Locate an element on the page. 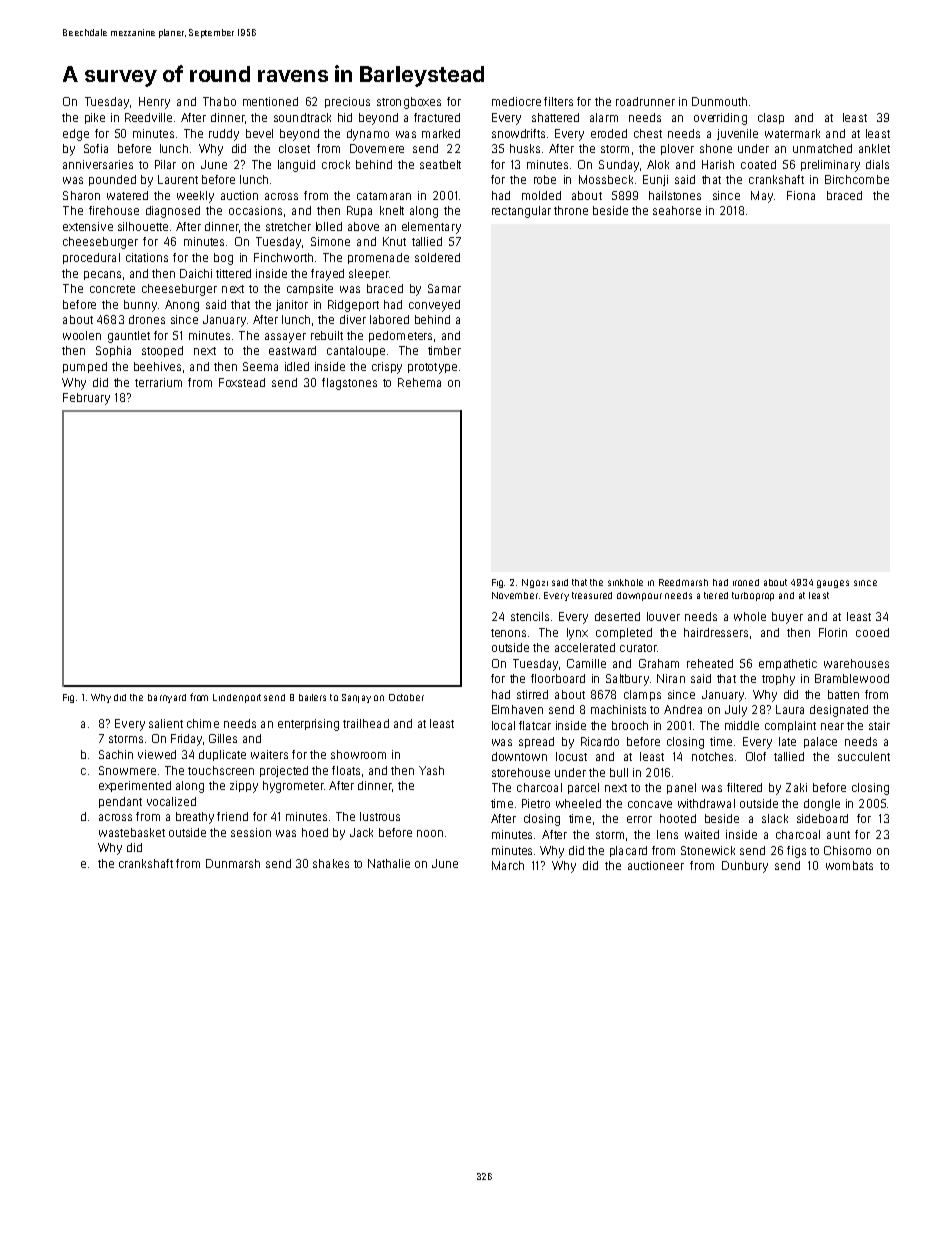 The height and width of the document is (1233, 952). Dunmarsh is located at coordinates (233, 863).
